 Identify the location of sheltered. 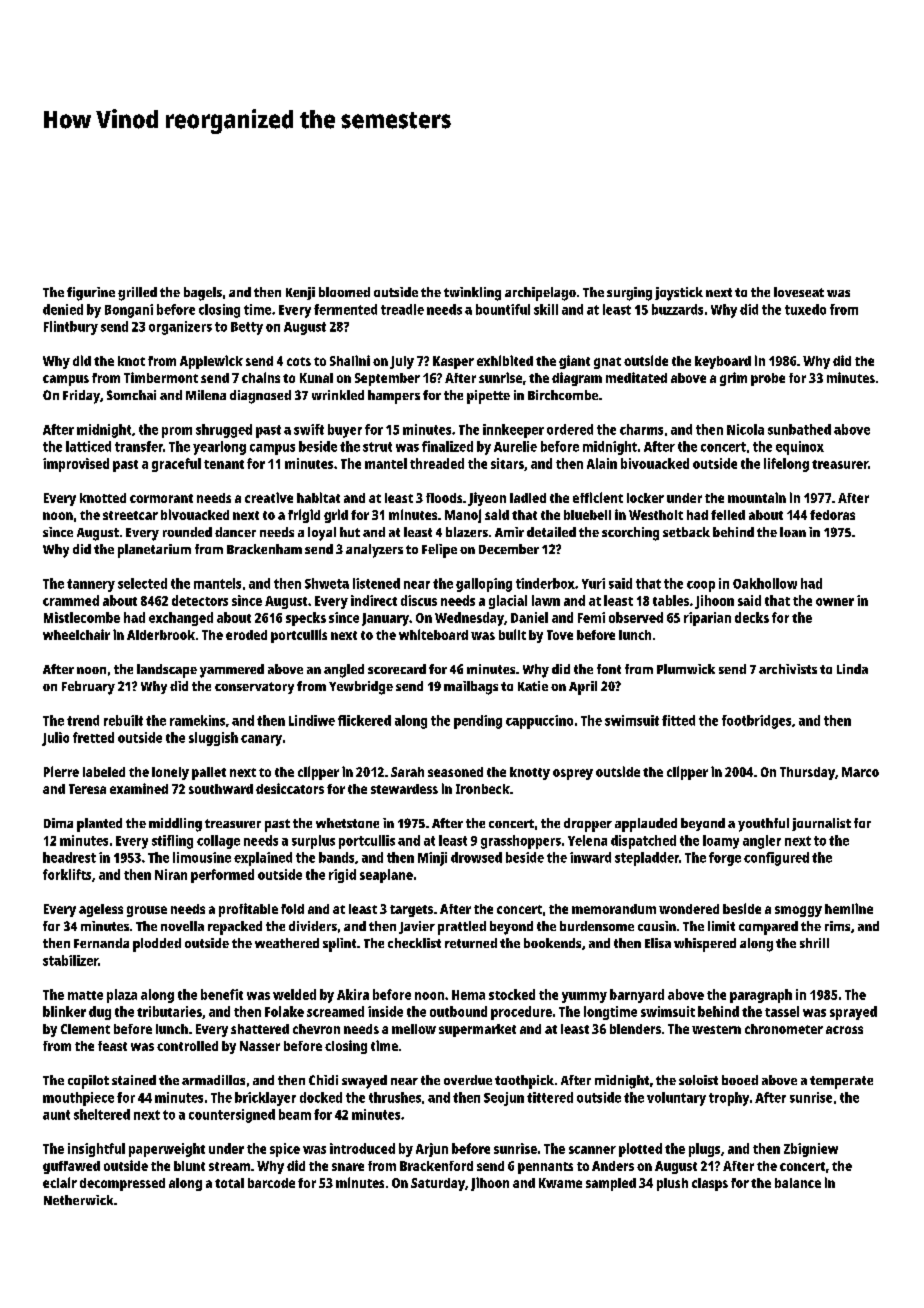
(102, 1114).
